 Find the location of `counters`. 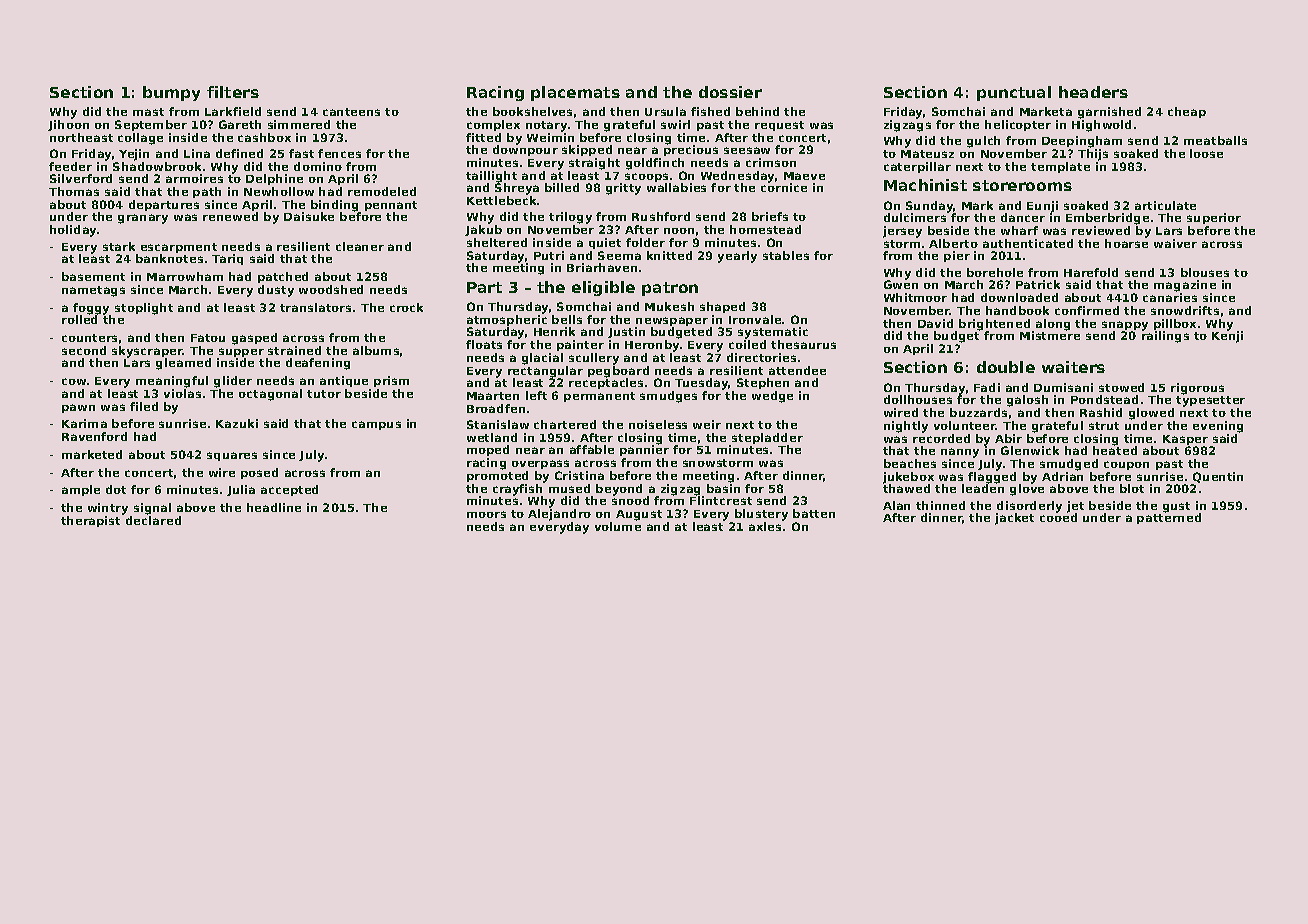

counters is located at coordinates (89, 338).
